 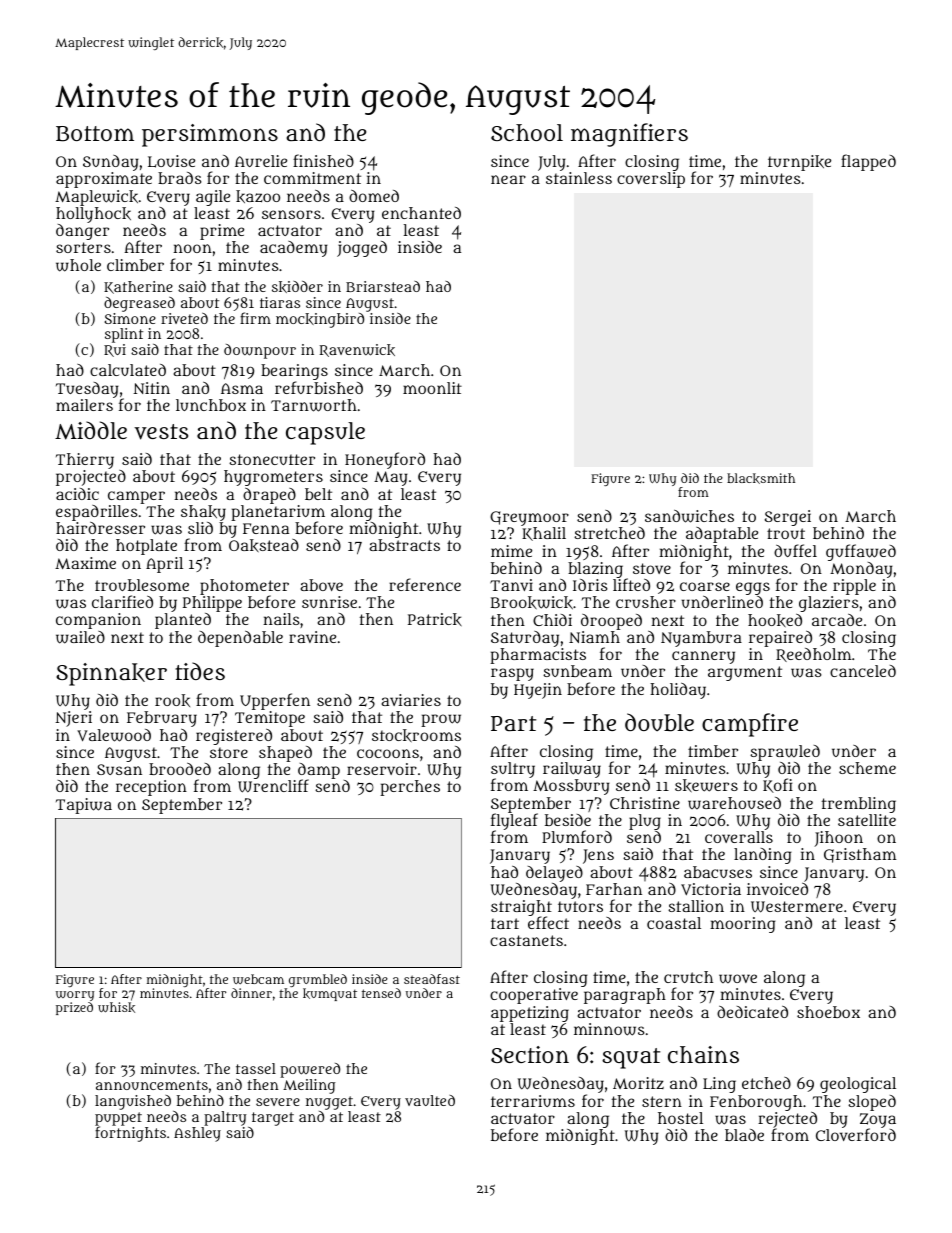 What do you see at coordinates (95, 134) in the document?
I see `Bottom` at bounding box center [95, 134].
